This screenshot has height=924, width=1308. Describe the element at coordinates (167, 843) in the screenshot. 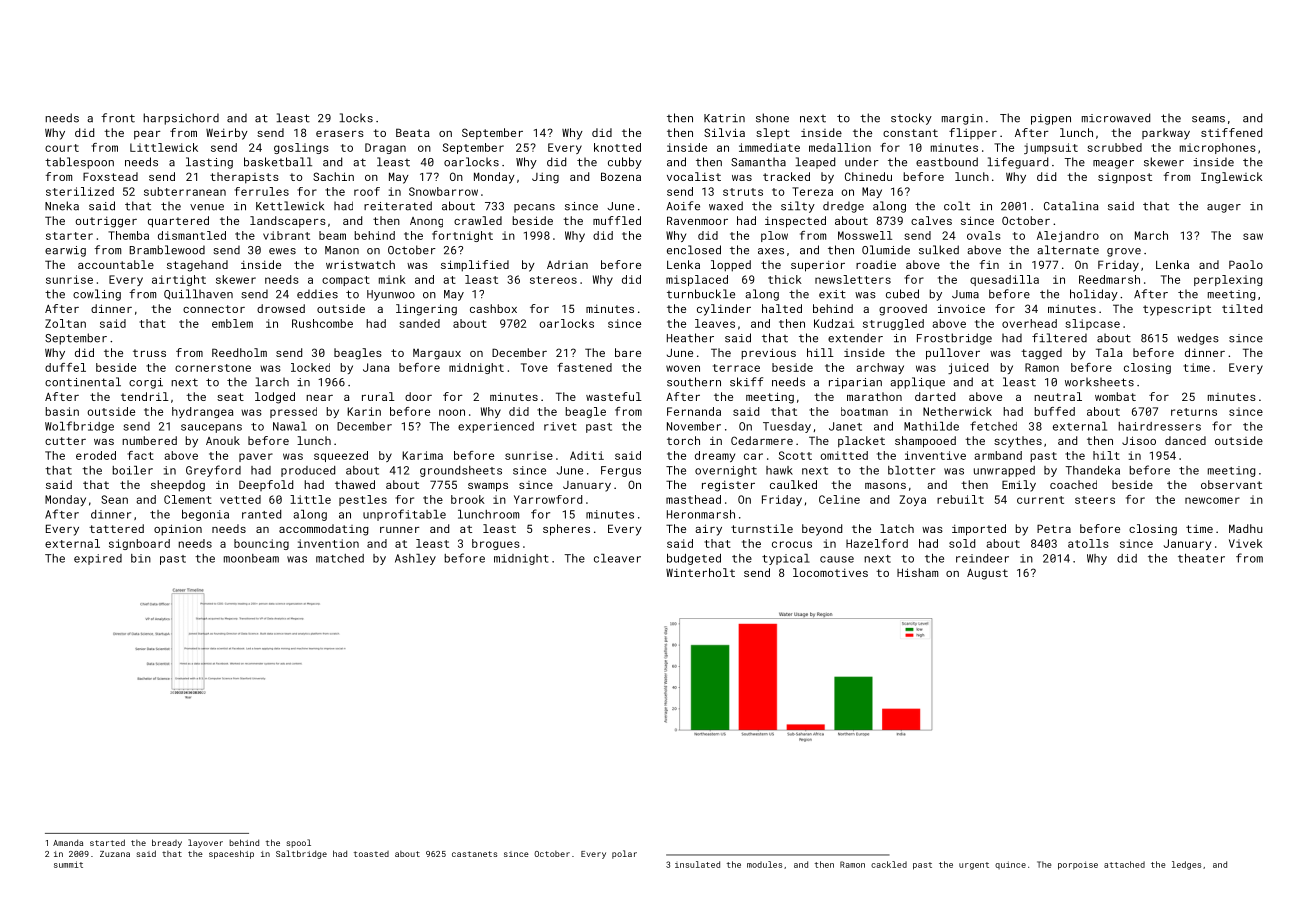

I see `bready` at that location.
